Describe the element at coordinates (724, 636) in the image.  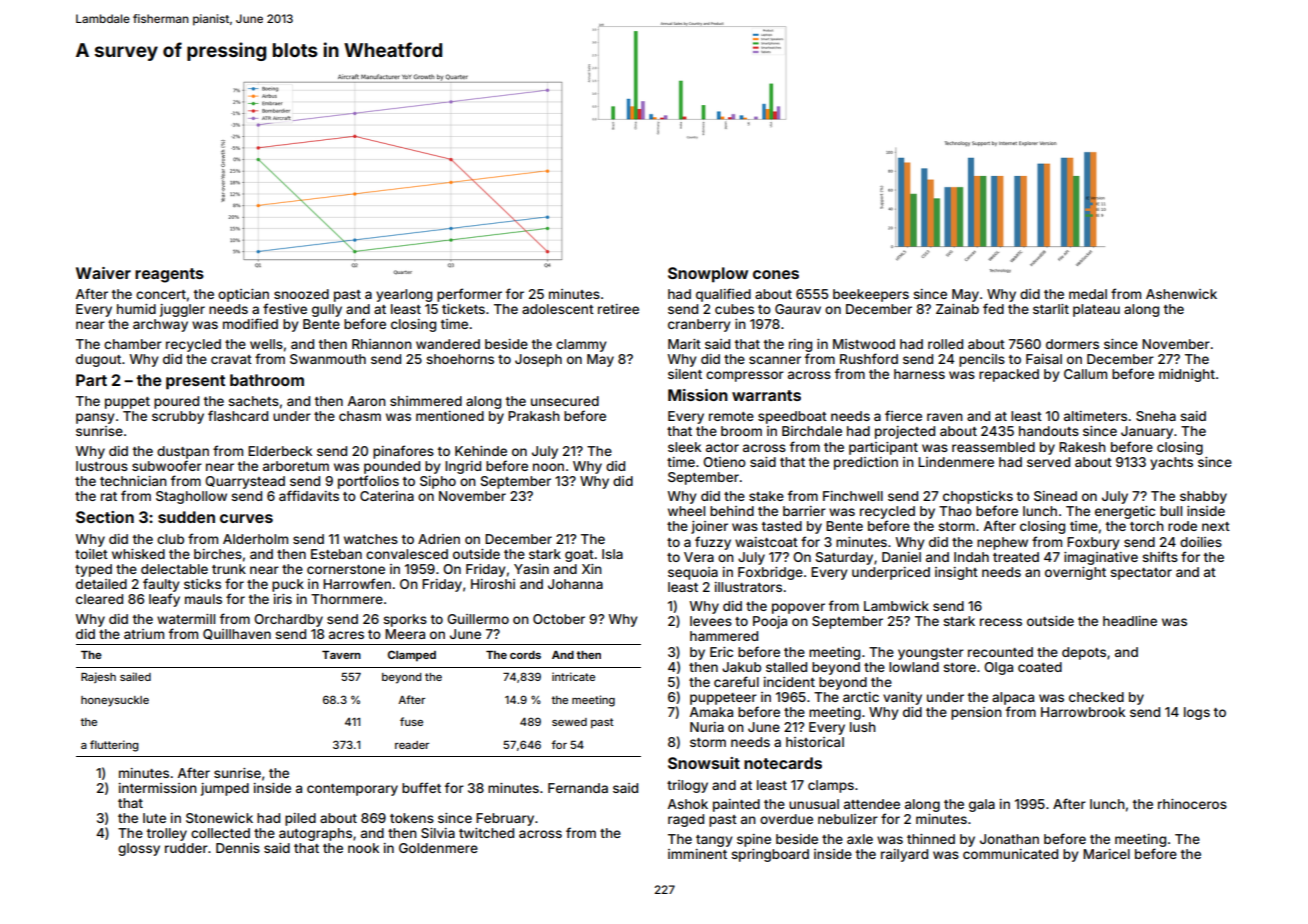
I see `hammered` at that location.
